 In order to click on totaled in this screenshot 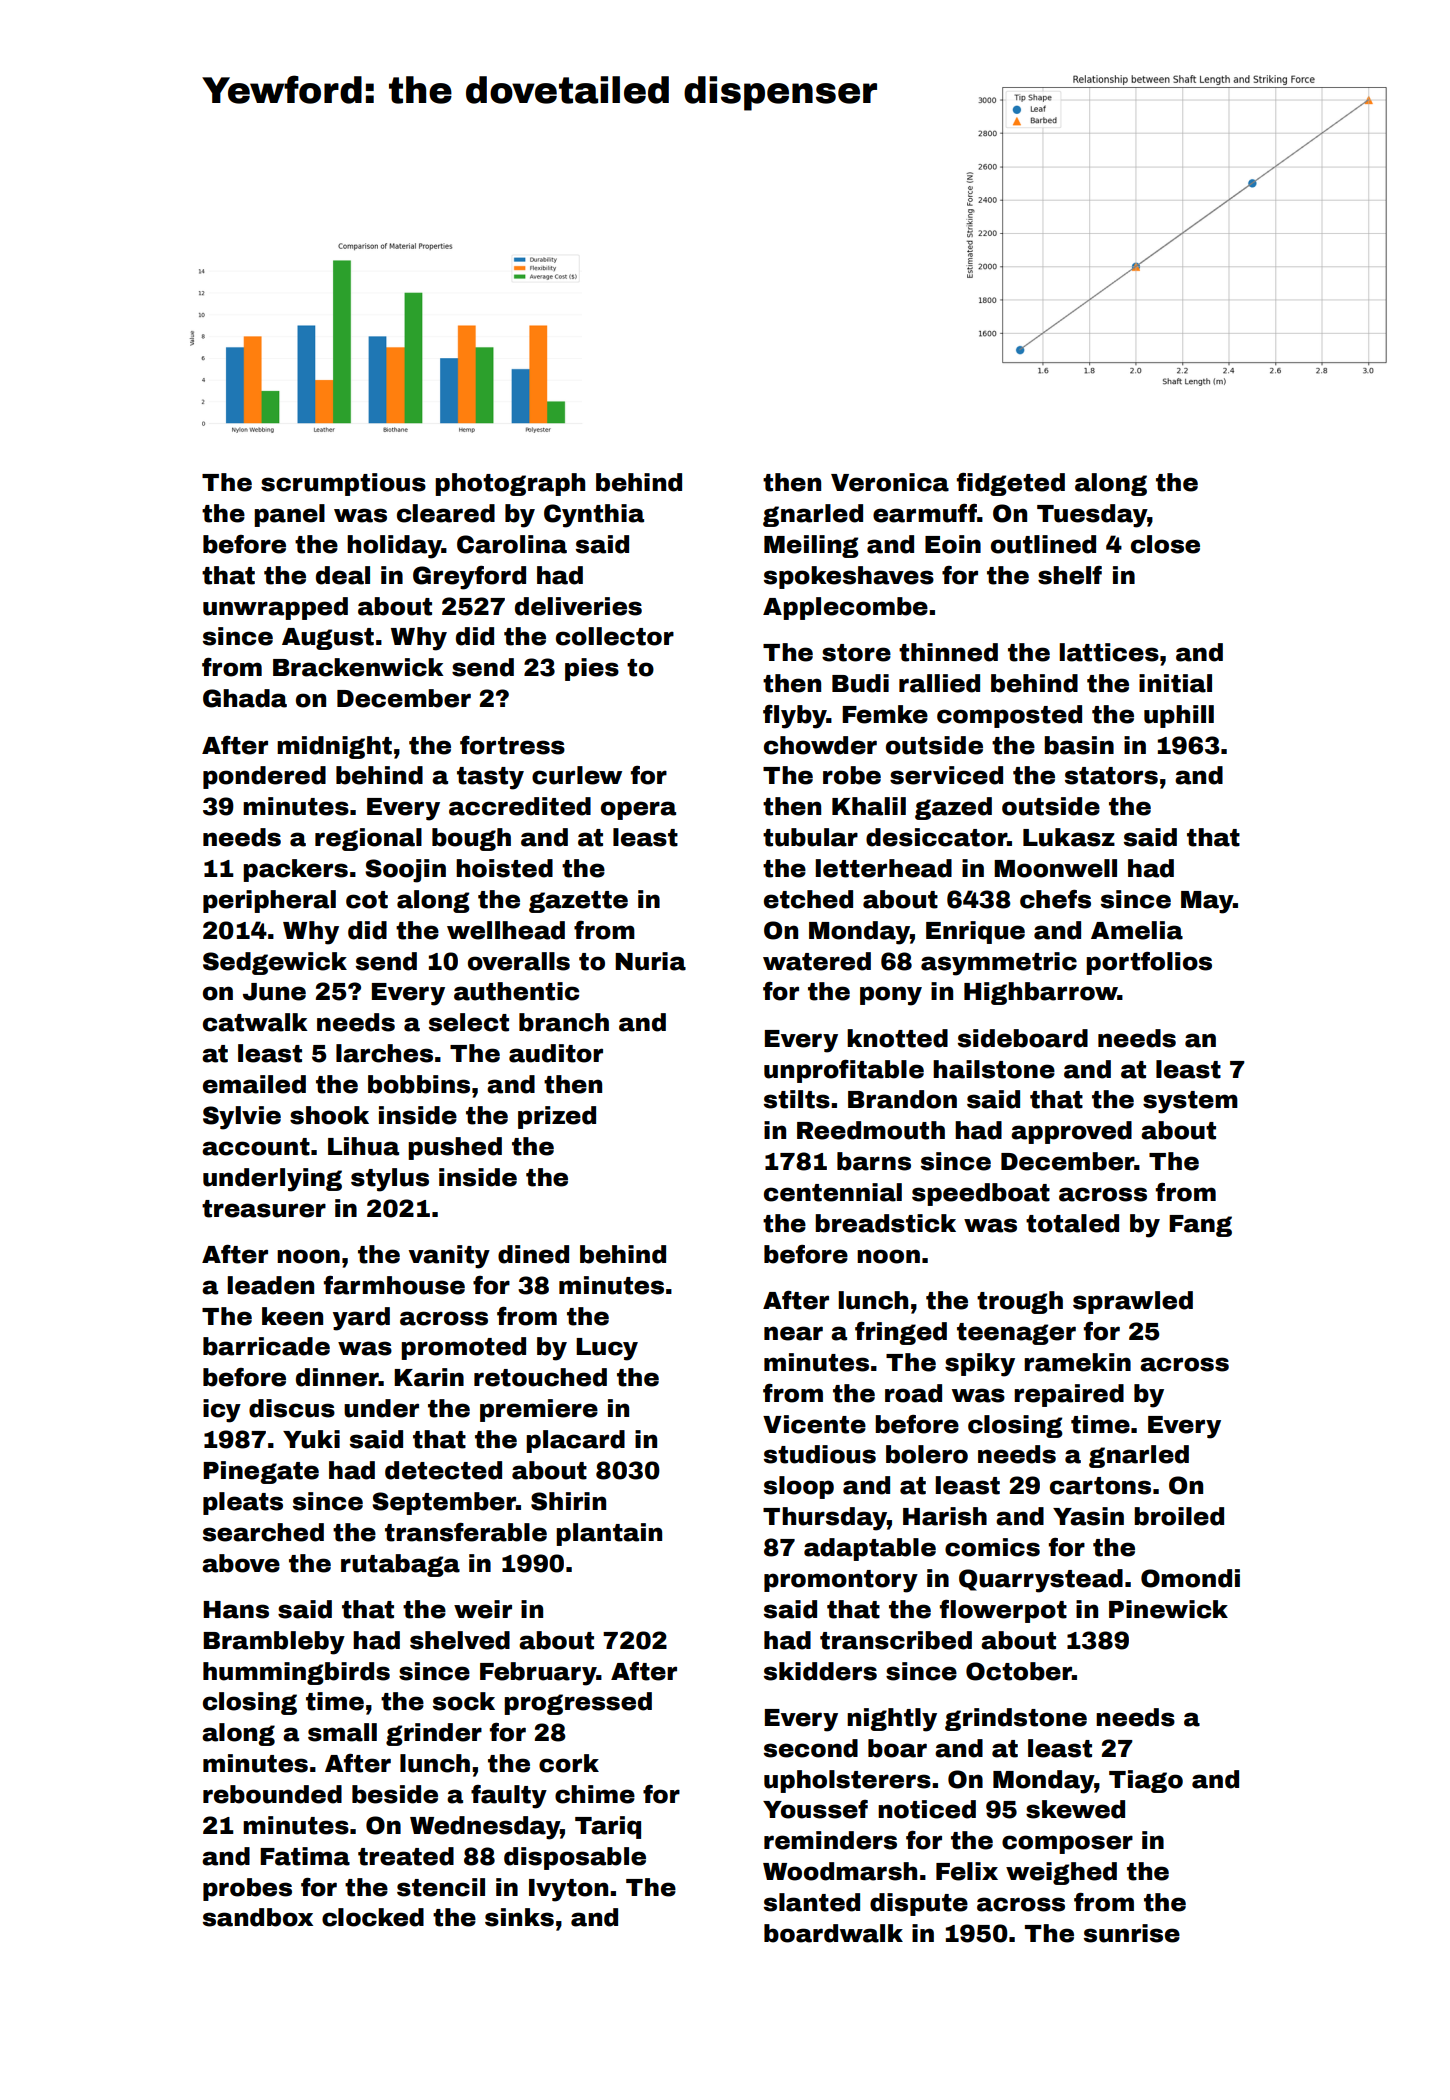, I will do `click(1072, 1223)`.
